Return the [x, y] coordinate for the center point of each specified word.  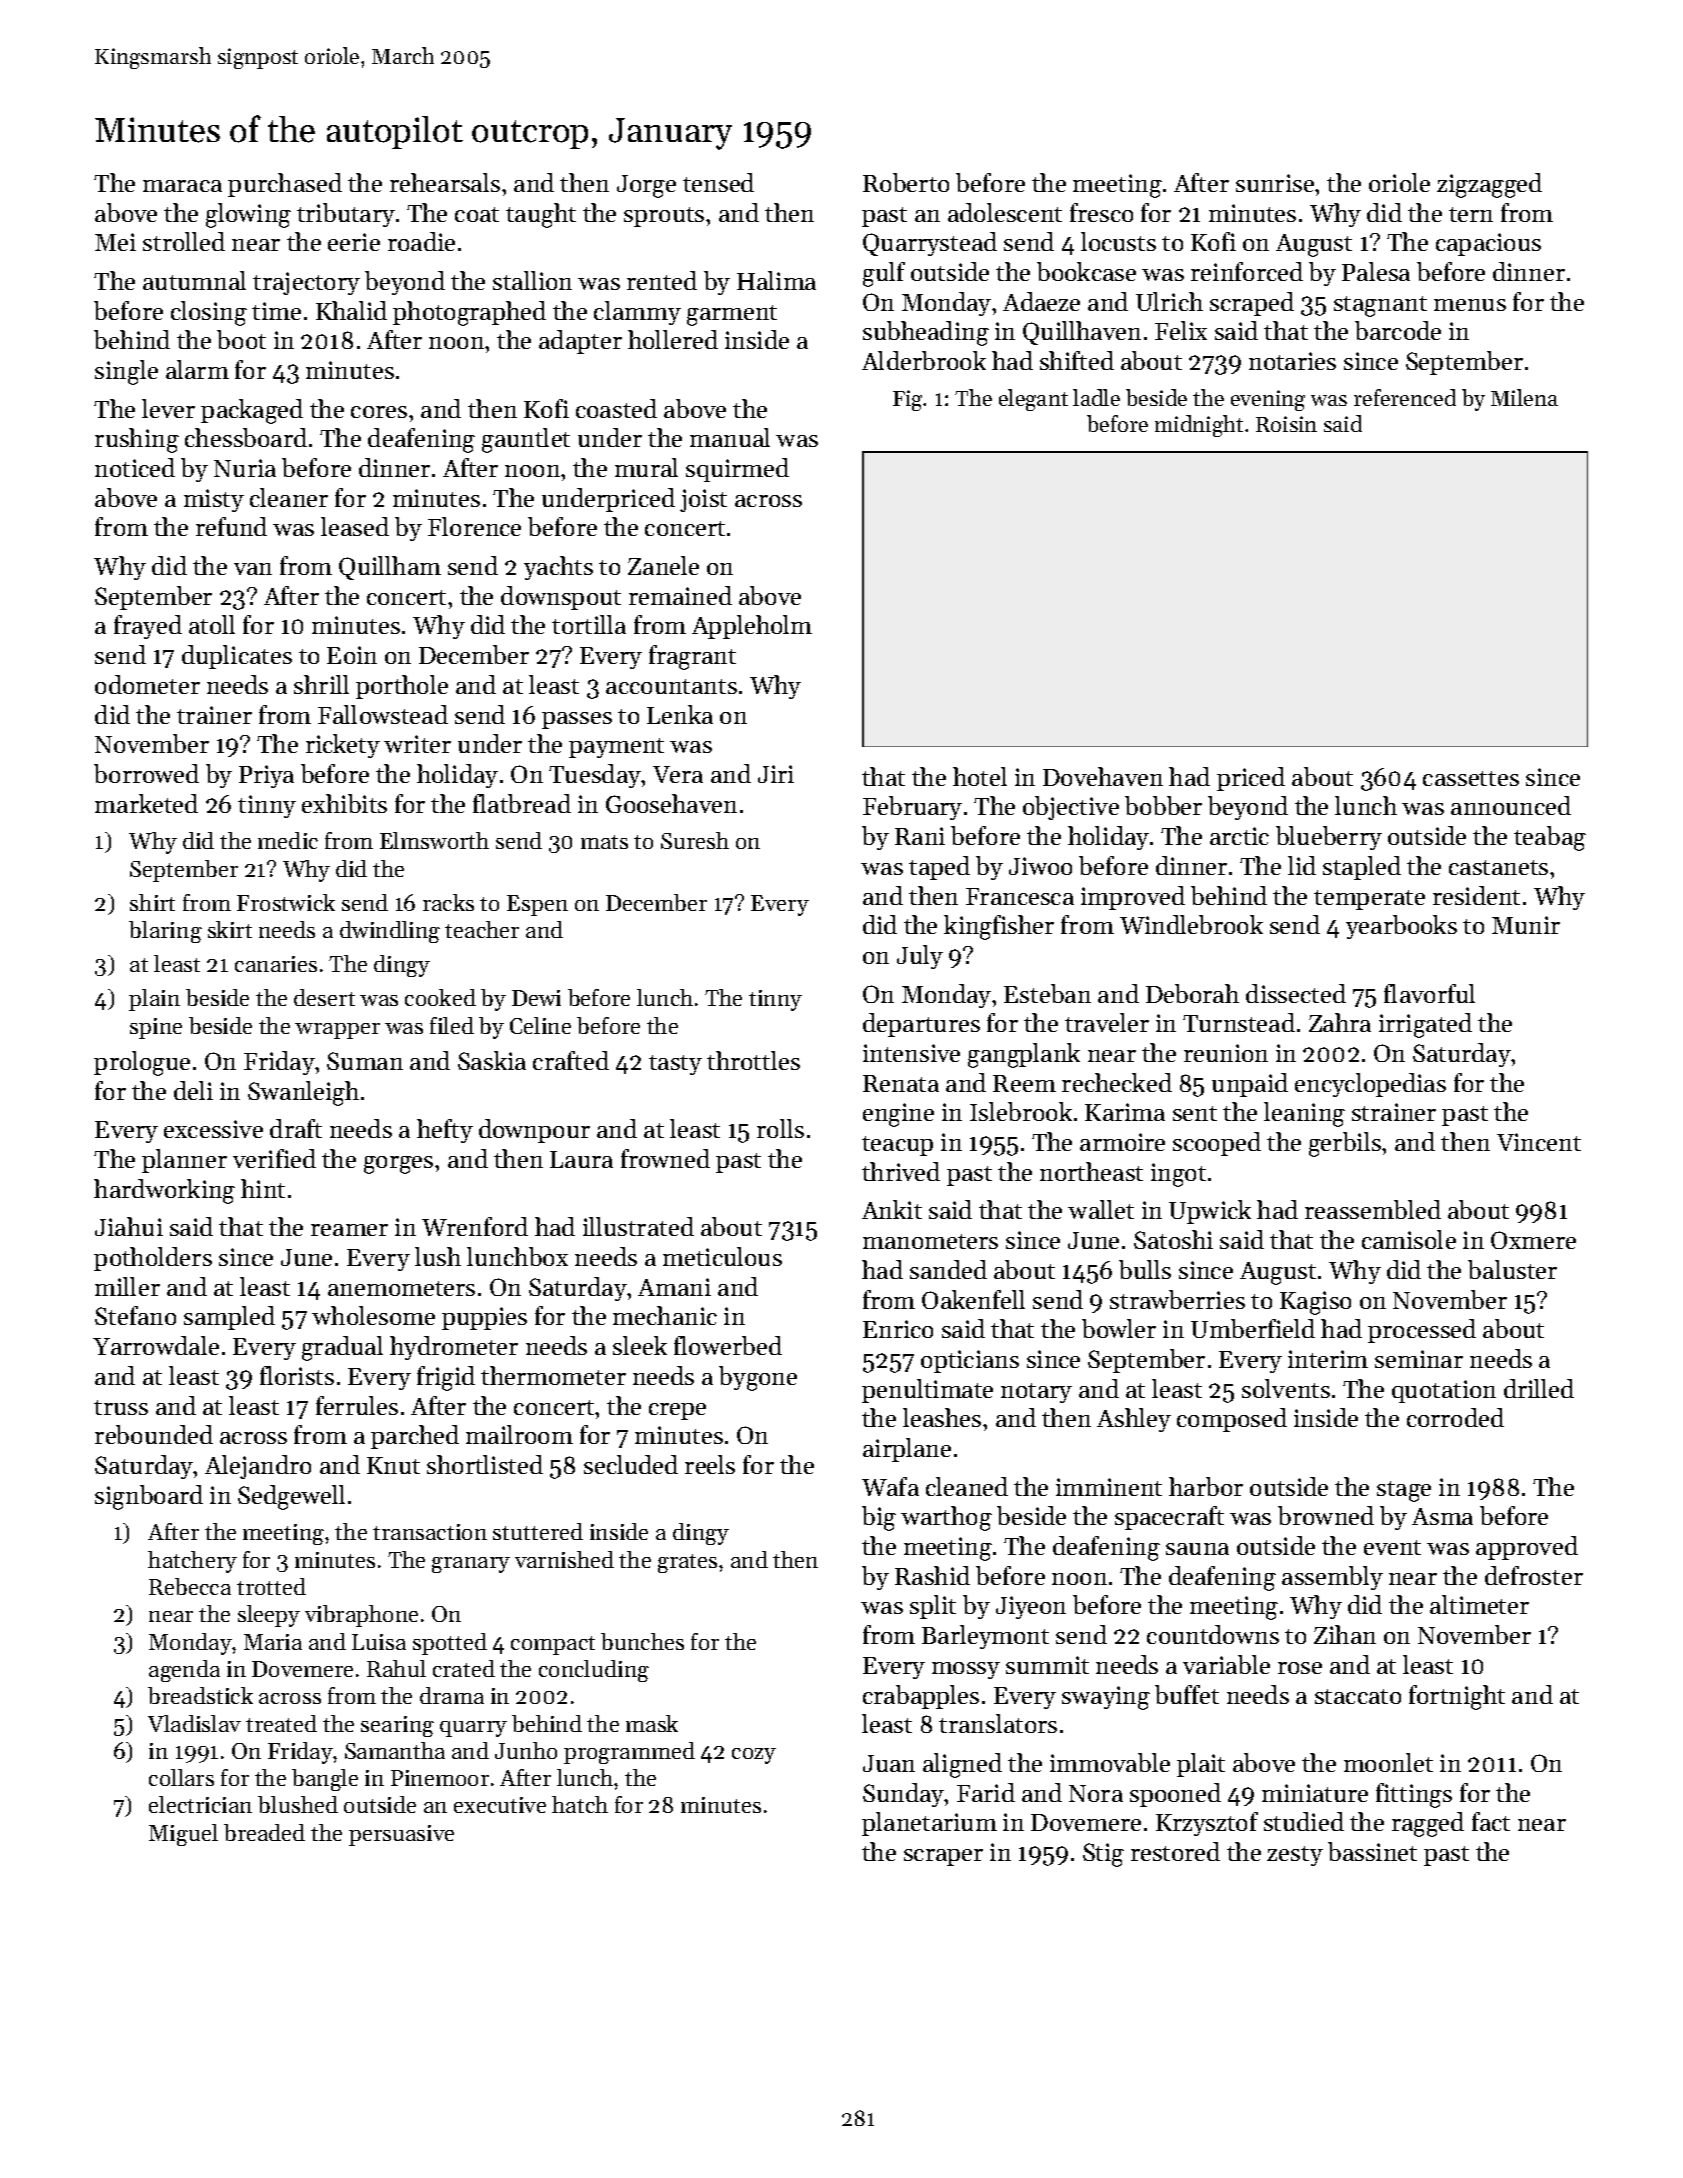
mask [652, 1723]
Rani [920, 836]
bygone [758, 1378]
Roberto [906, 182]
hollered [673, 339]
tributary [346, 215]
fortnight [1457, 1697]
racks [448, 902]
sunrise [1275, 183]
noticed [135, 467]
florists [297, 1375]
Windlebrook [1191, 924]
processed [1422, 1331]
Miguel [183, 1835]
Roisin [1286, 424]
